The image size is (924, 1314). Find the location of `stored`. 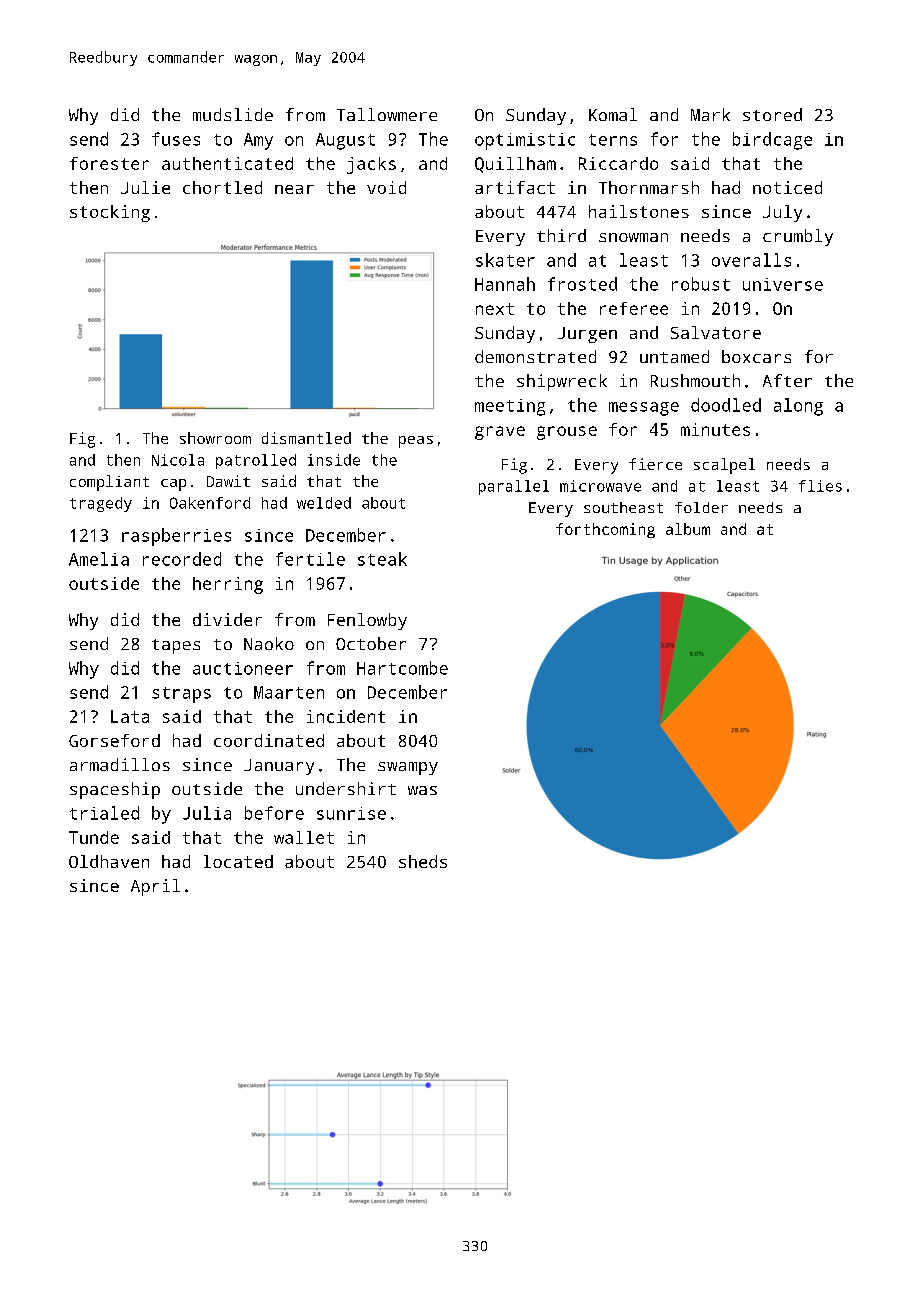

stored is located at coordinates (772, 114).
